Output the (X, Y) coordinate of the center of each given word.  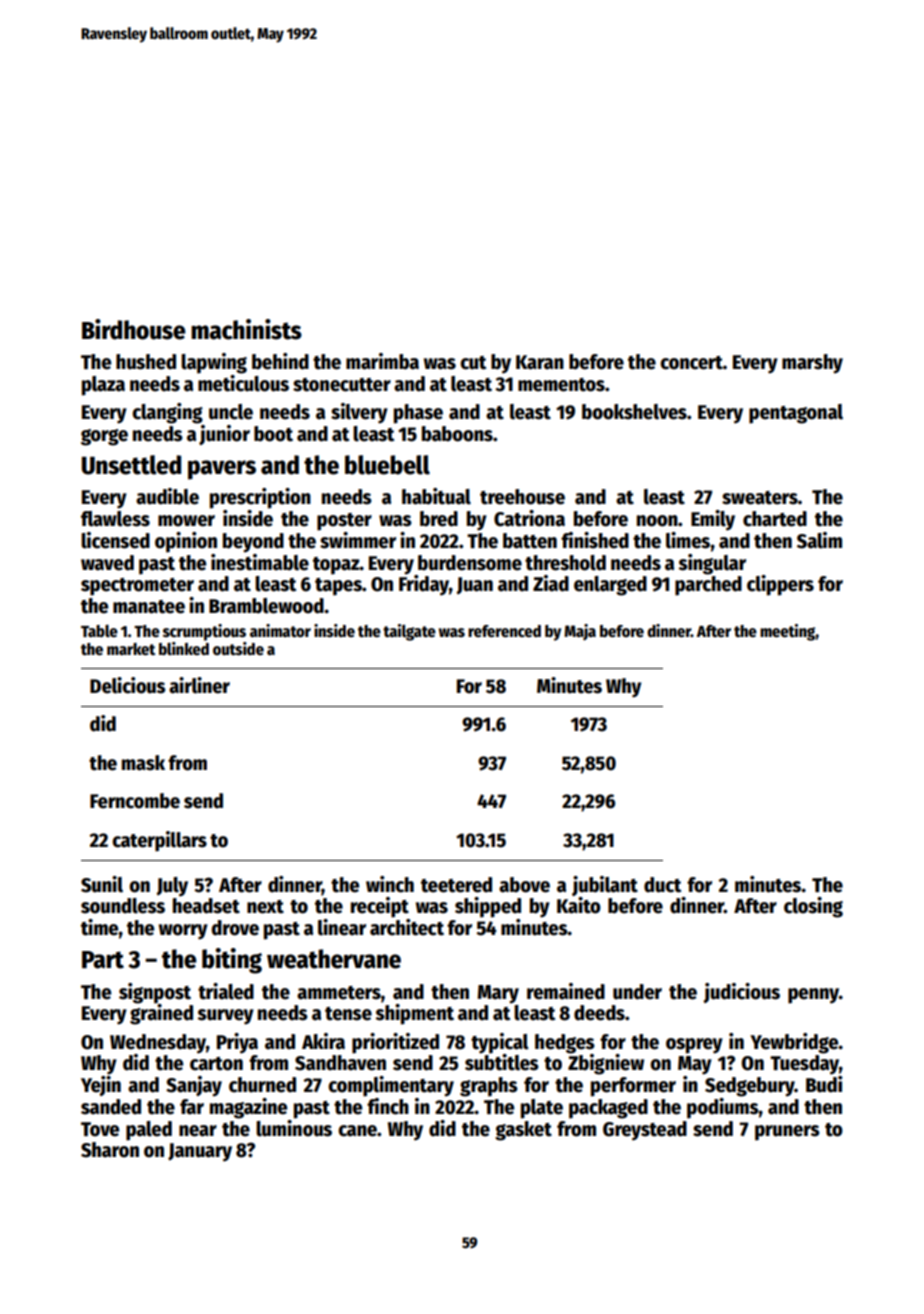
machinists (246, 329)
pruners (787, 1133)
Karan (540, 362)
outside (238, 648)
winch (390, 884)
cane (357, 1131)
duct (662, 885)
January (200, 1152)
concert (691, 363)
